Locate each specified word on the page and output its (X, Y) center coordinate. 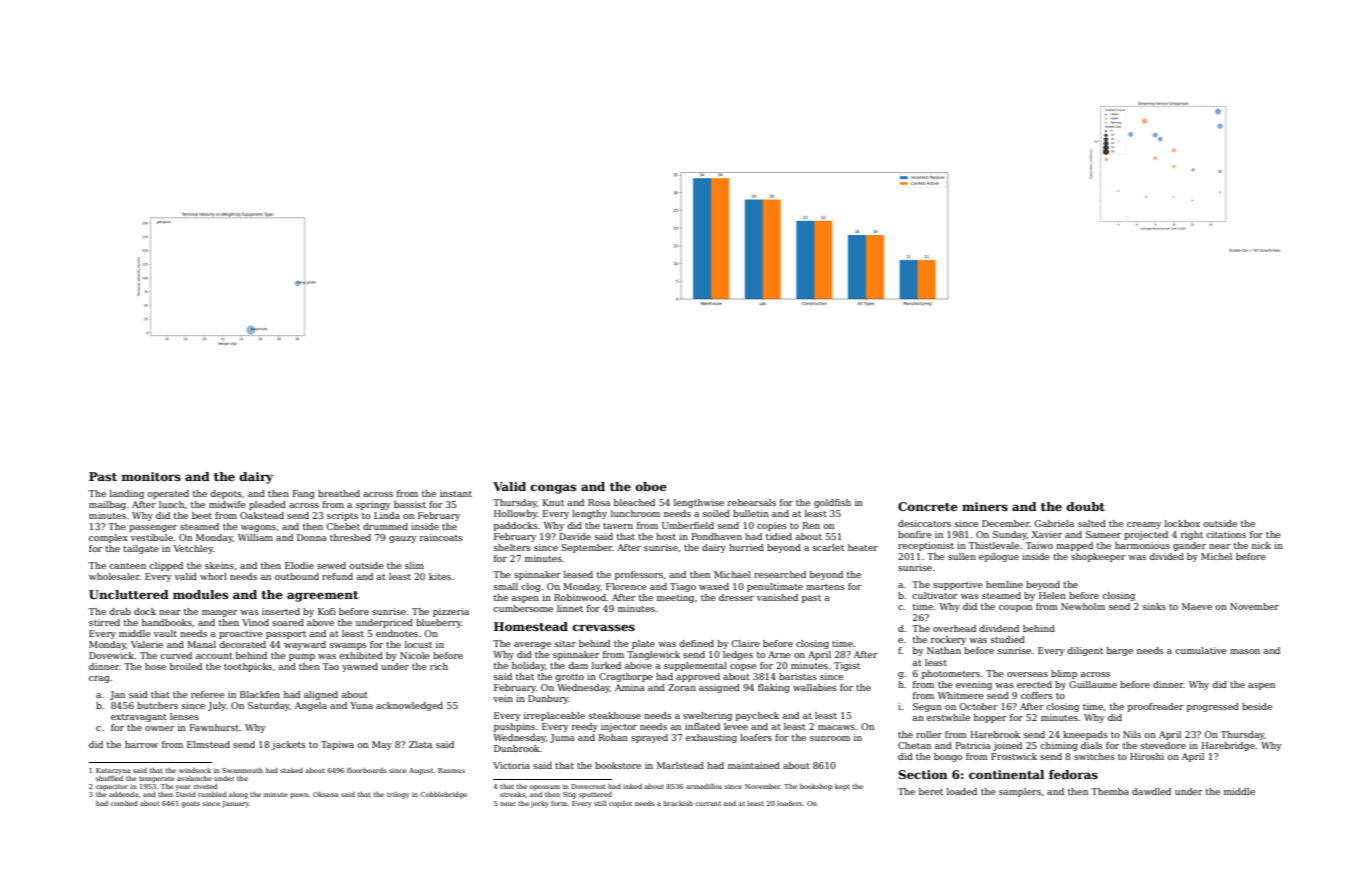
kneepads (1085, 735)
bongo (948, 757)
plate (643, 644)
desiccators (924, 523)
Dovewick (111, 655)
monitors (151, 476)
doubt (1086, 506)
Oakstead (262, 515)
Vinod (255, 622)
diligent (1085, 651)
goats (190, 805)
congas (553, 489)
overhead (954, 628)
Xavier (1047, 534)
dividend (999, 628)
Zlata (420, 744)
